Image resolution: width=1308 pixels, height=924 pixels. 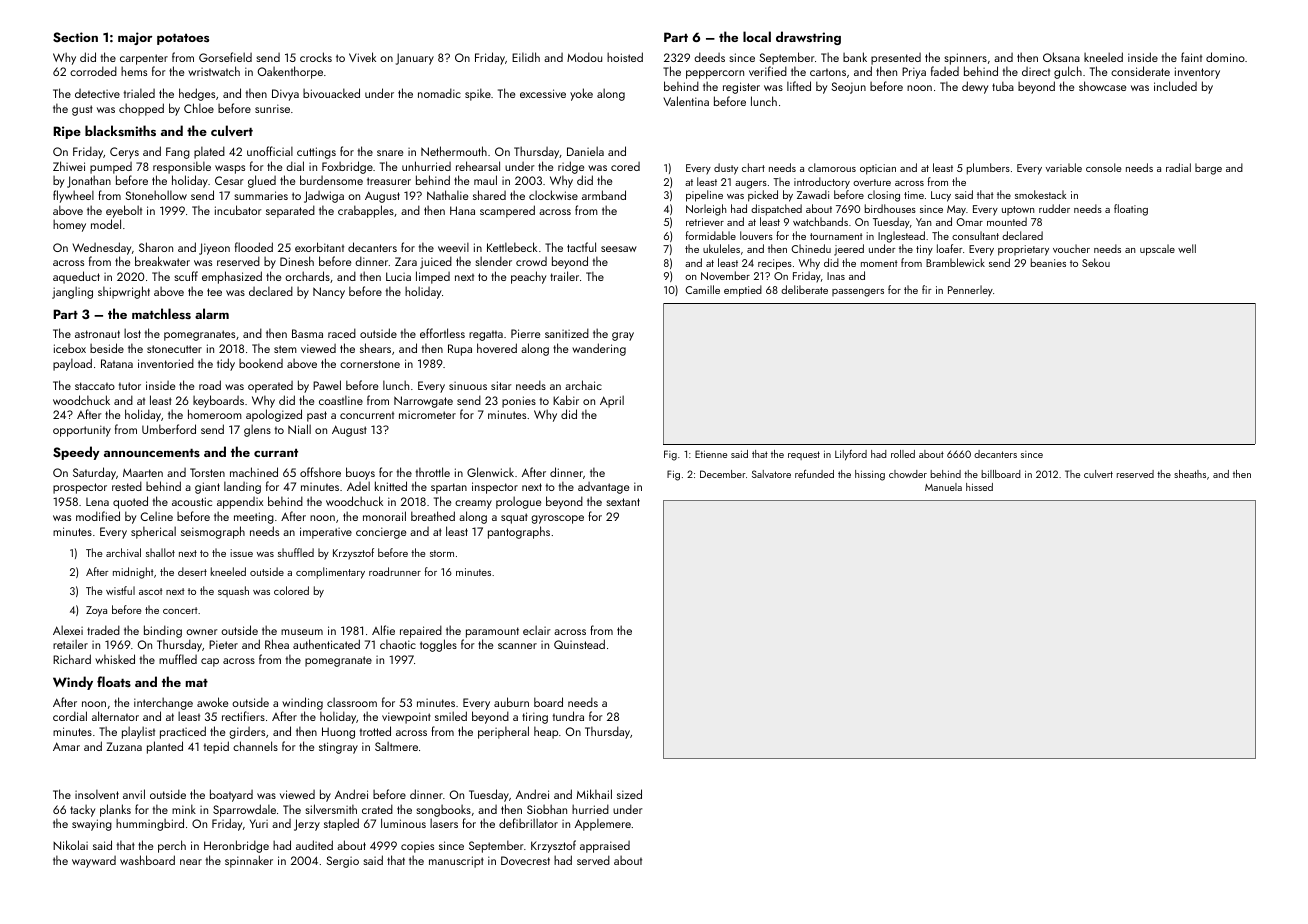 What do you see at coordinates (497, 348) in the screenshot?
I see `hovered` at bounding box center [497, 348].
